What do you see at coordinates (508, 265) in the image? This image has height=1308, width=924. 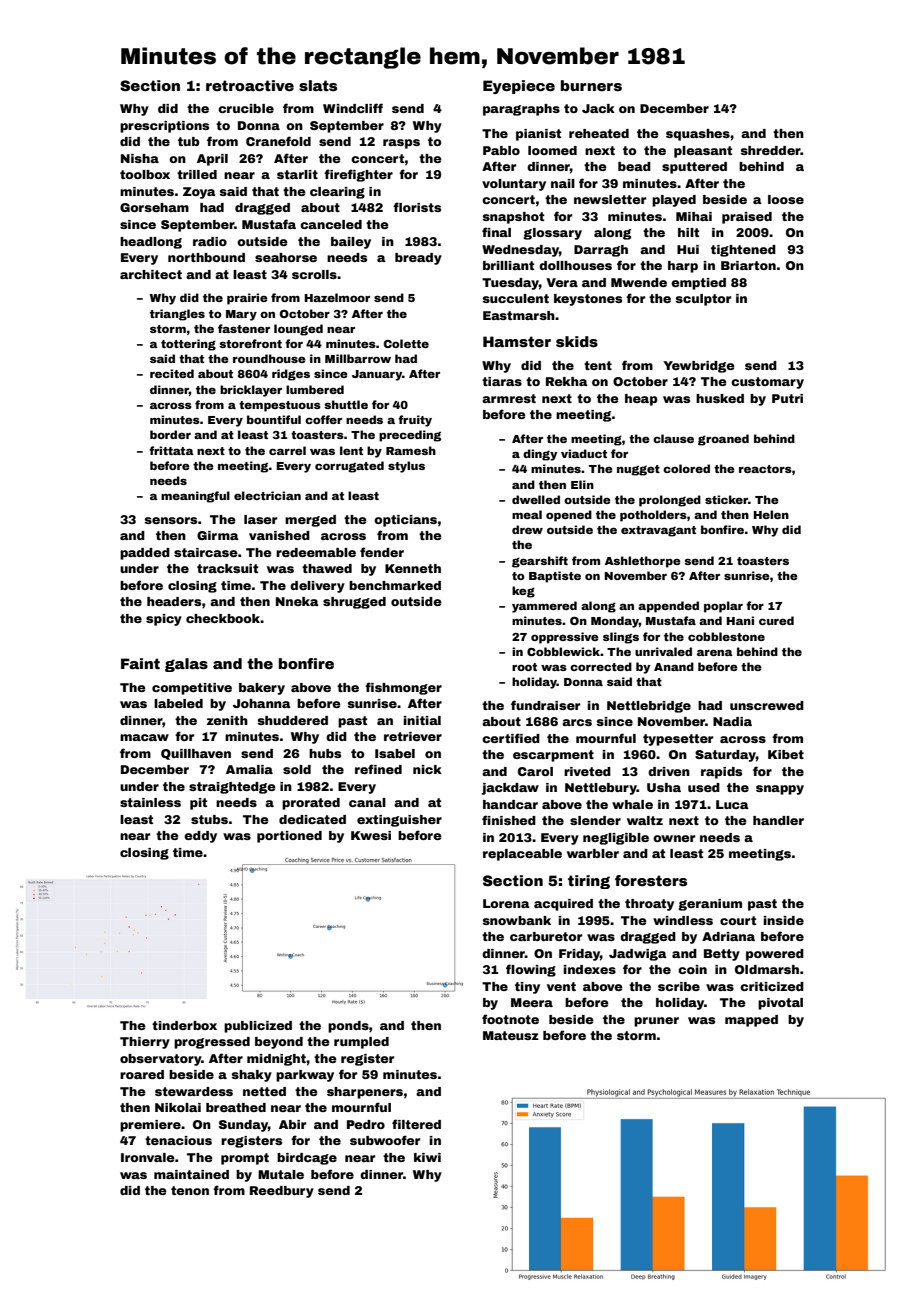 I see `brilliant` at bounding box center [508, 265].
